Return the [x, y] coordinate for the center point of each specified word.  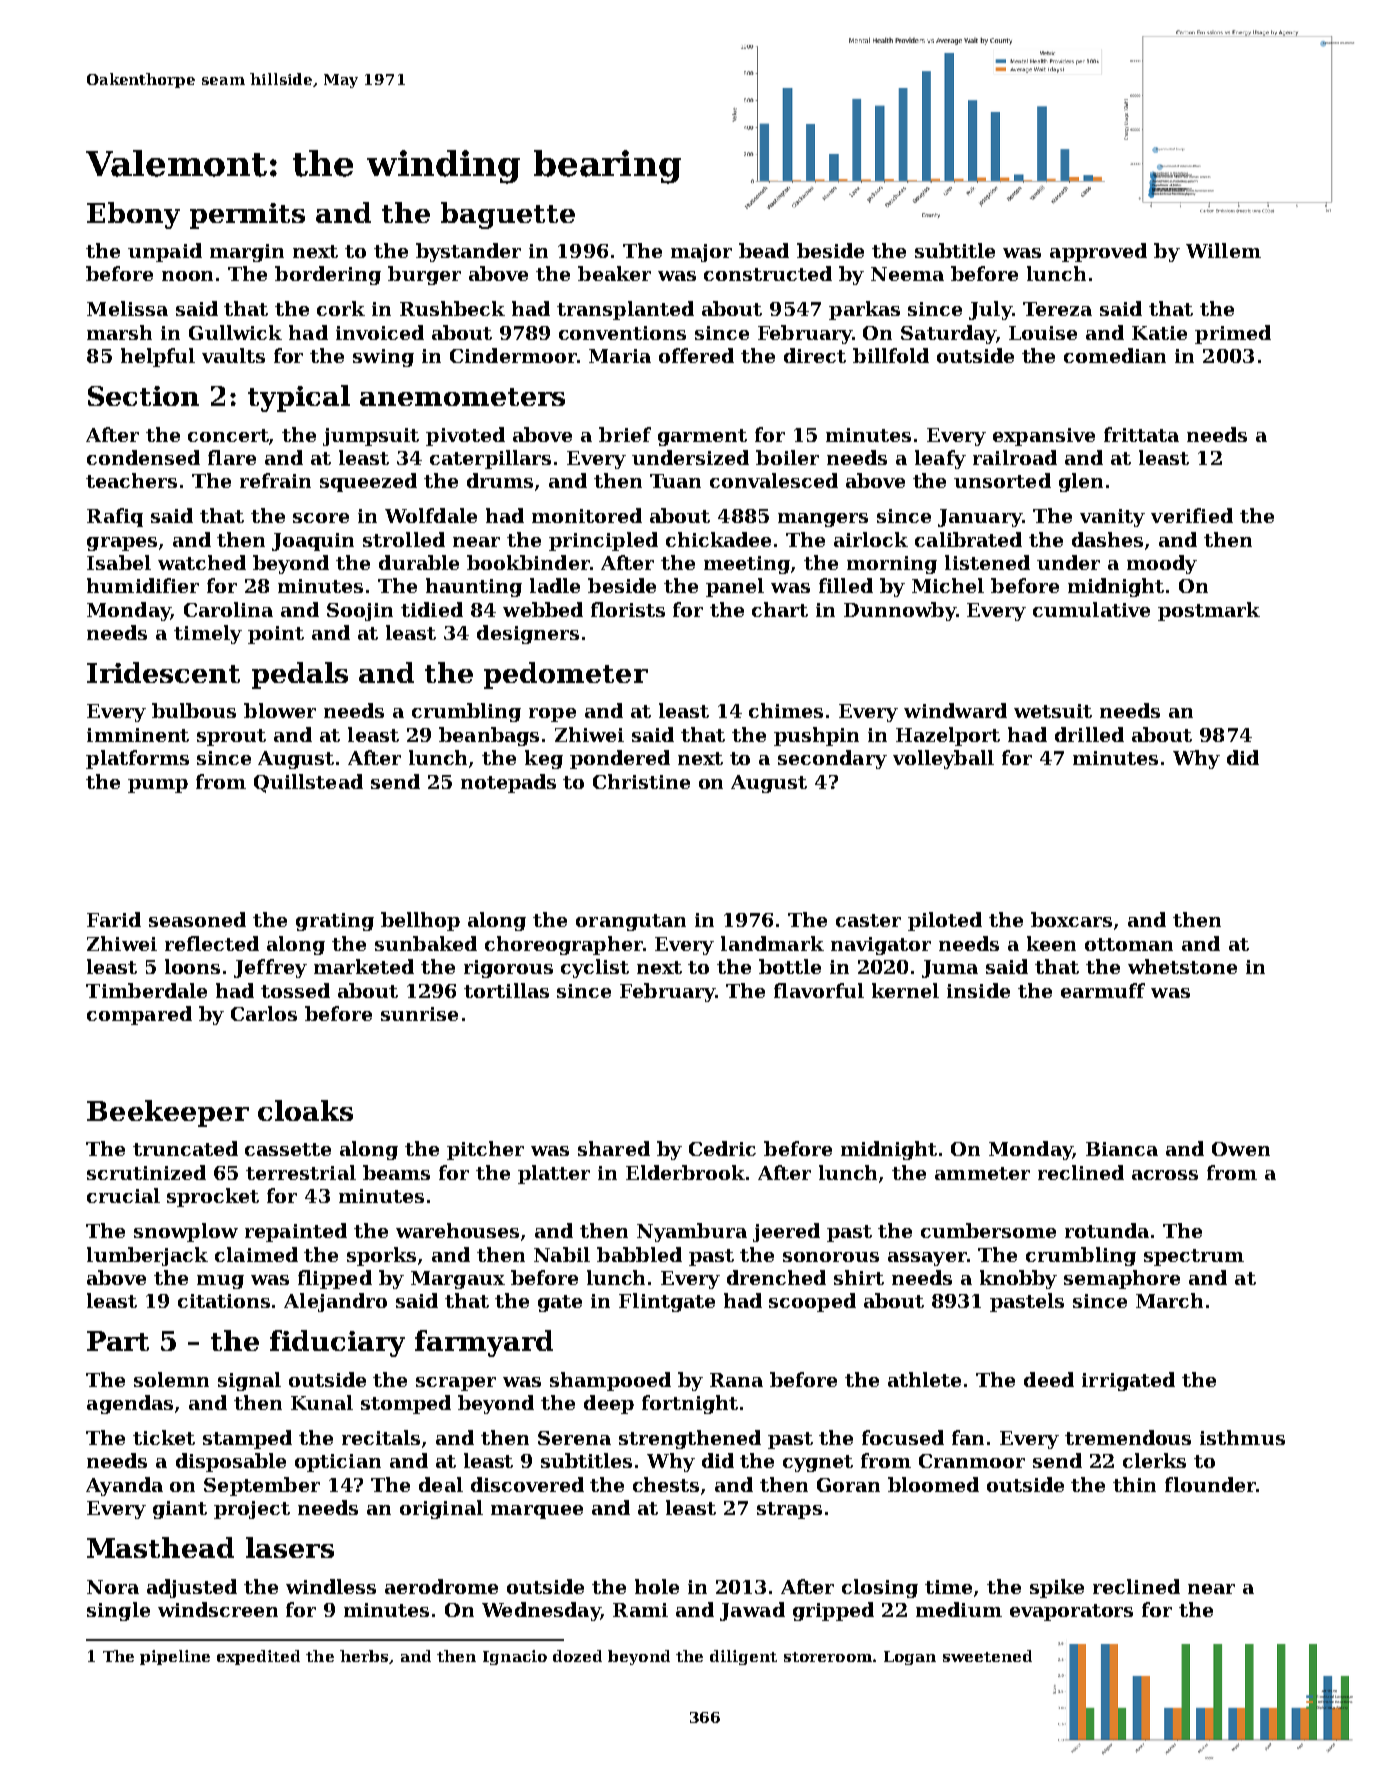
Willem [1223, 250]
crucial [123, 1195]
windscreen [218, 1609]
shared [614, 1148]
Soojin [360, 612]
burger [424, 275]
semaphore [1122, 1279]
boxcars [1071, 919]
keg [544, 759]
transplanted [625, 310]
